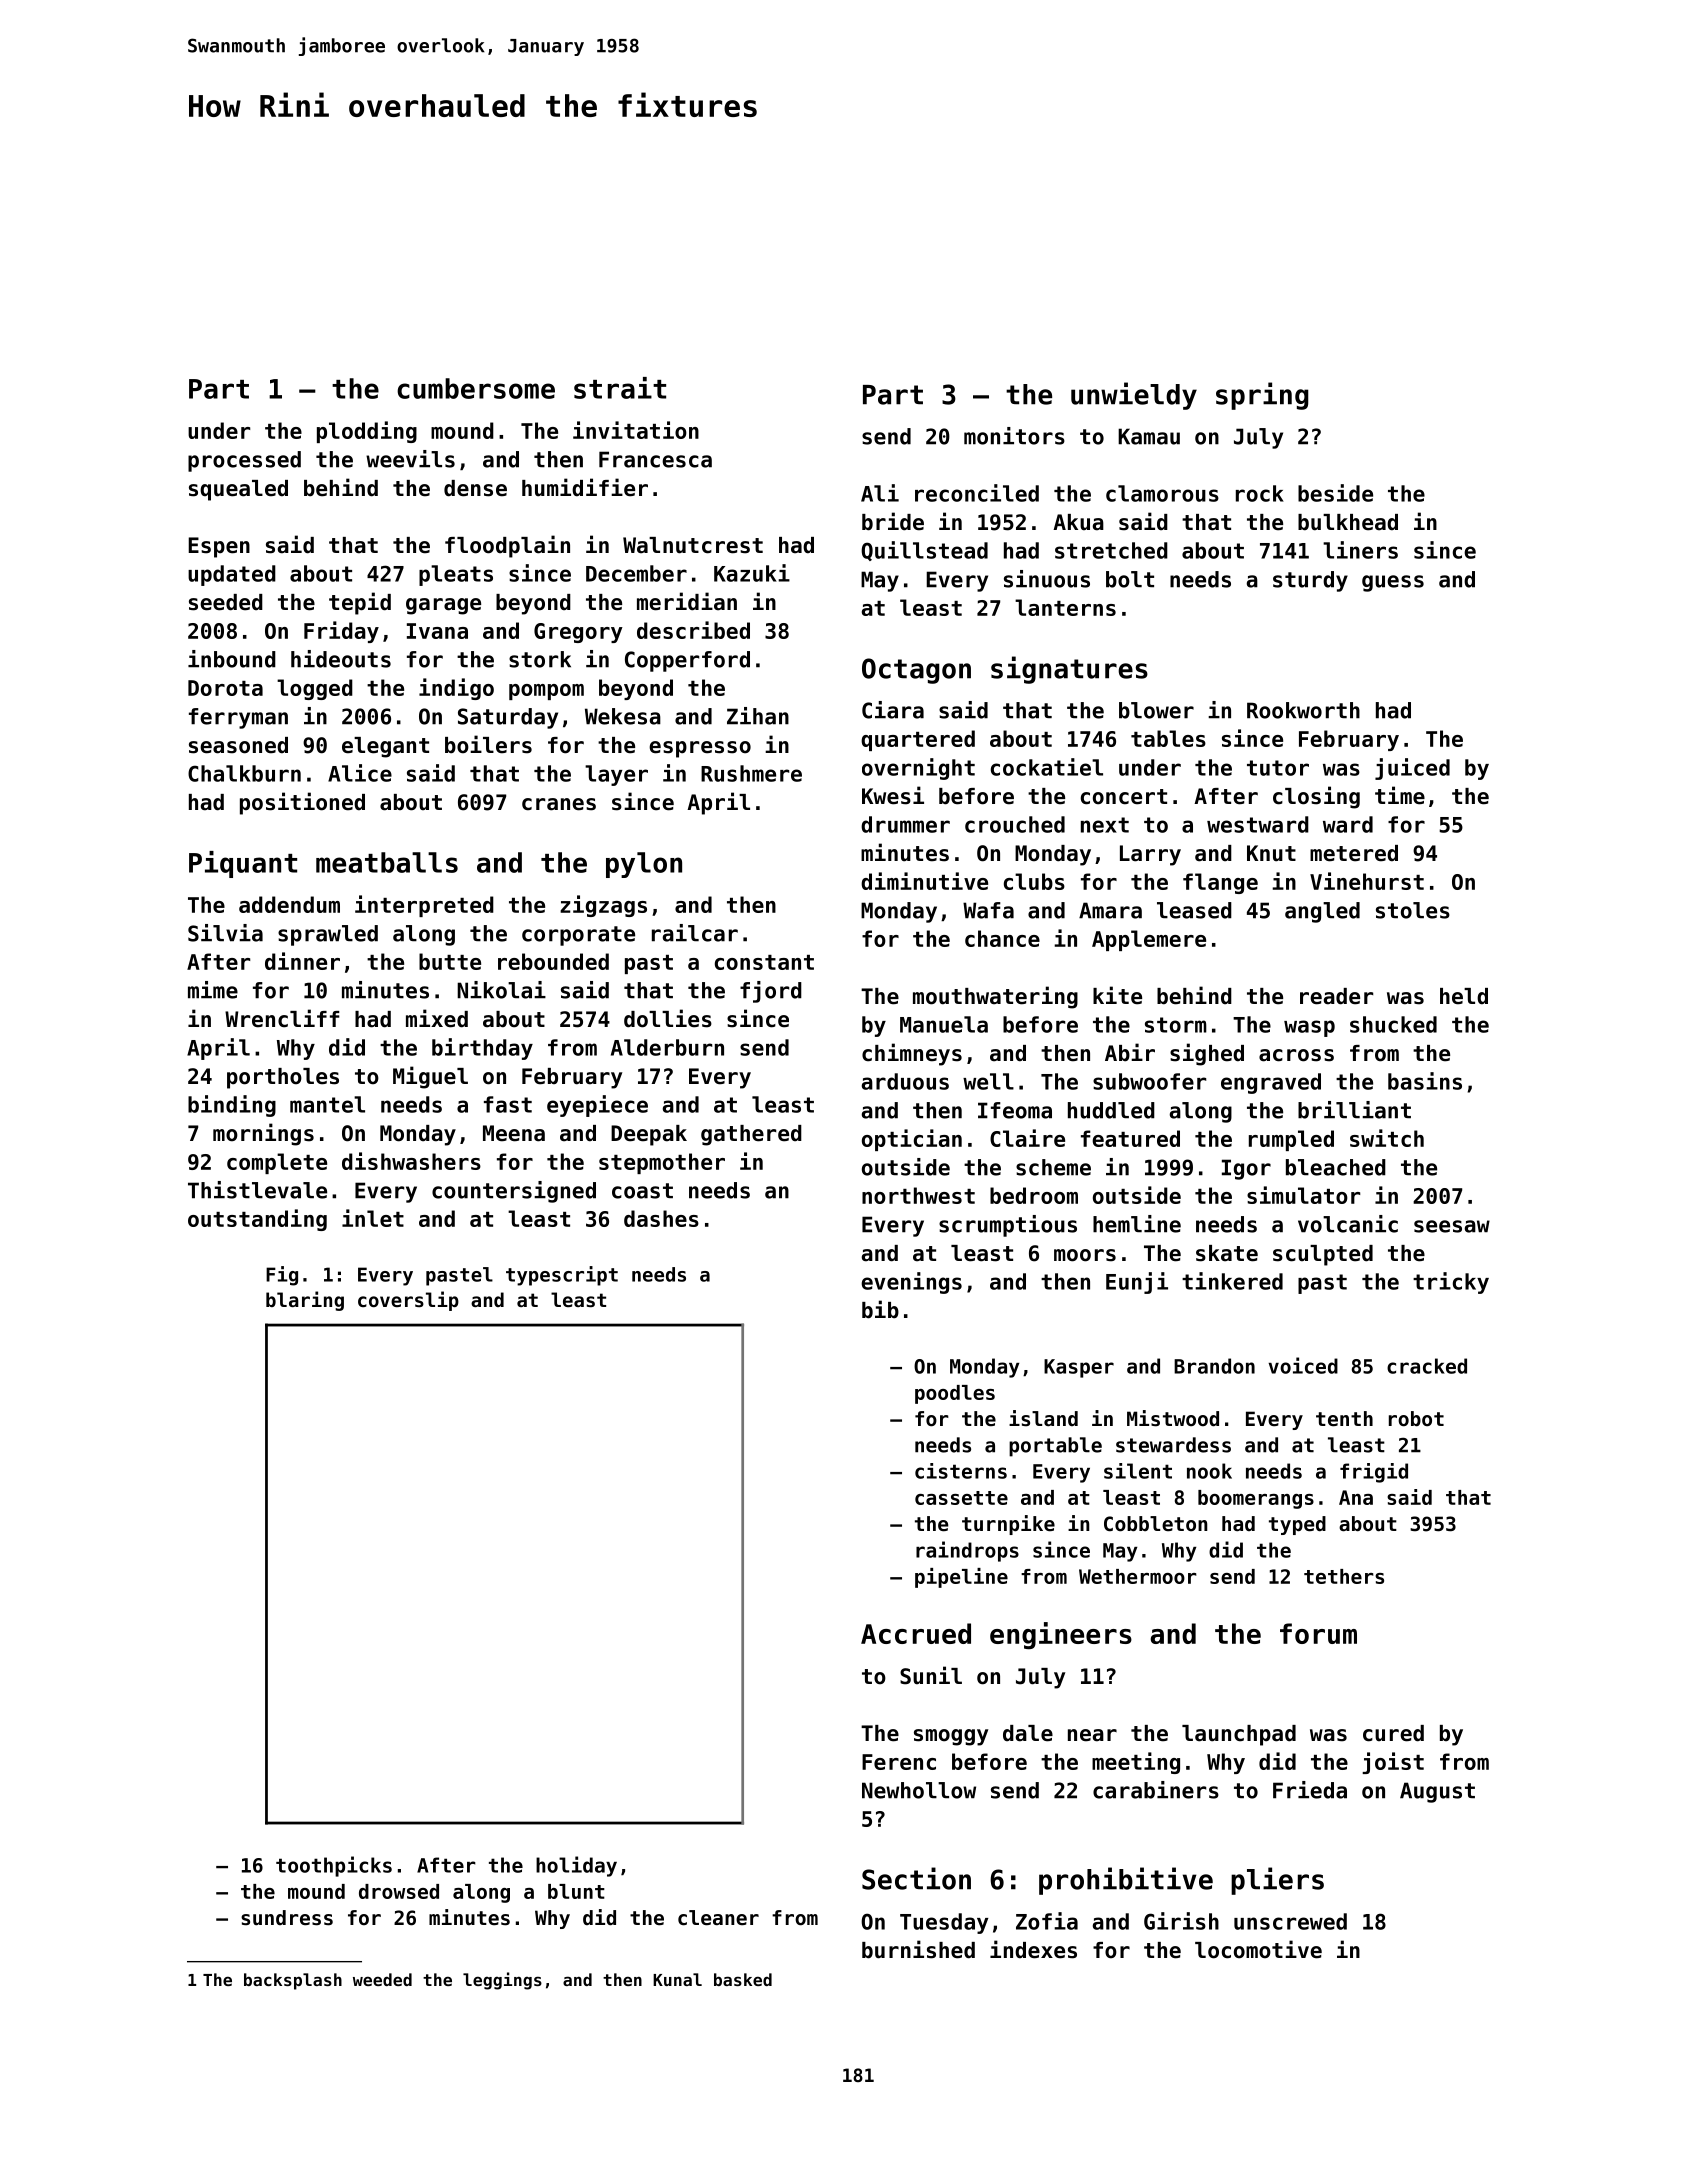 Image resolution: width=1683 pixels, height=2178 pixels. Describe the element at coordinates (1451, 1283) in the page. I see `tricky` at that location.
